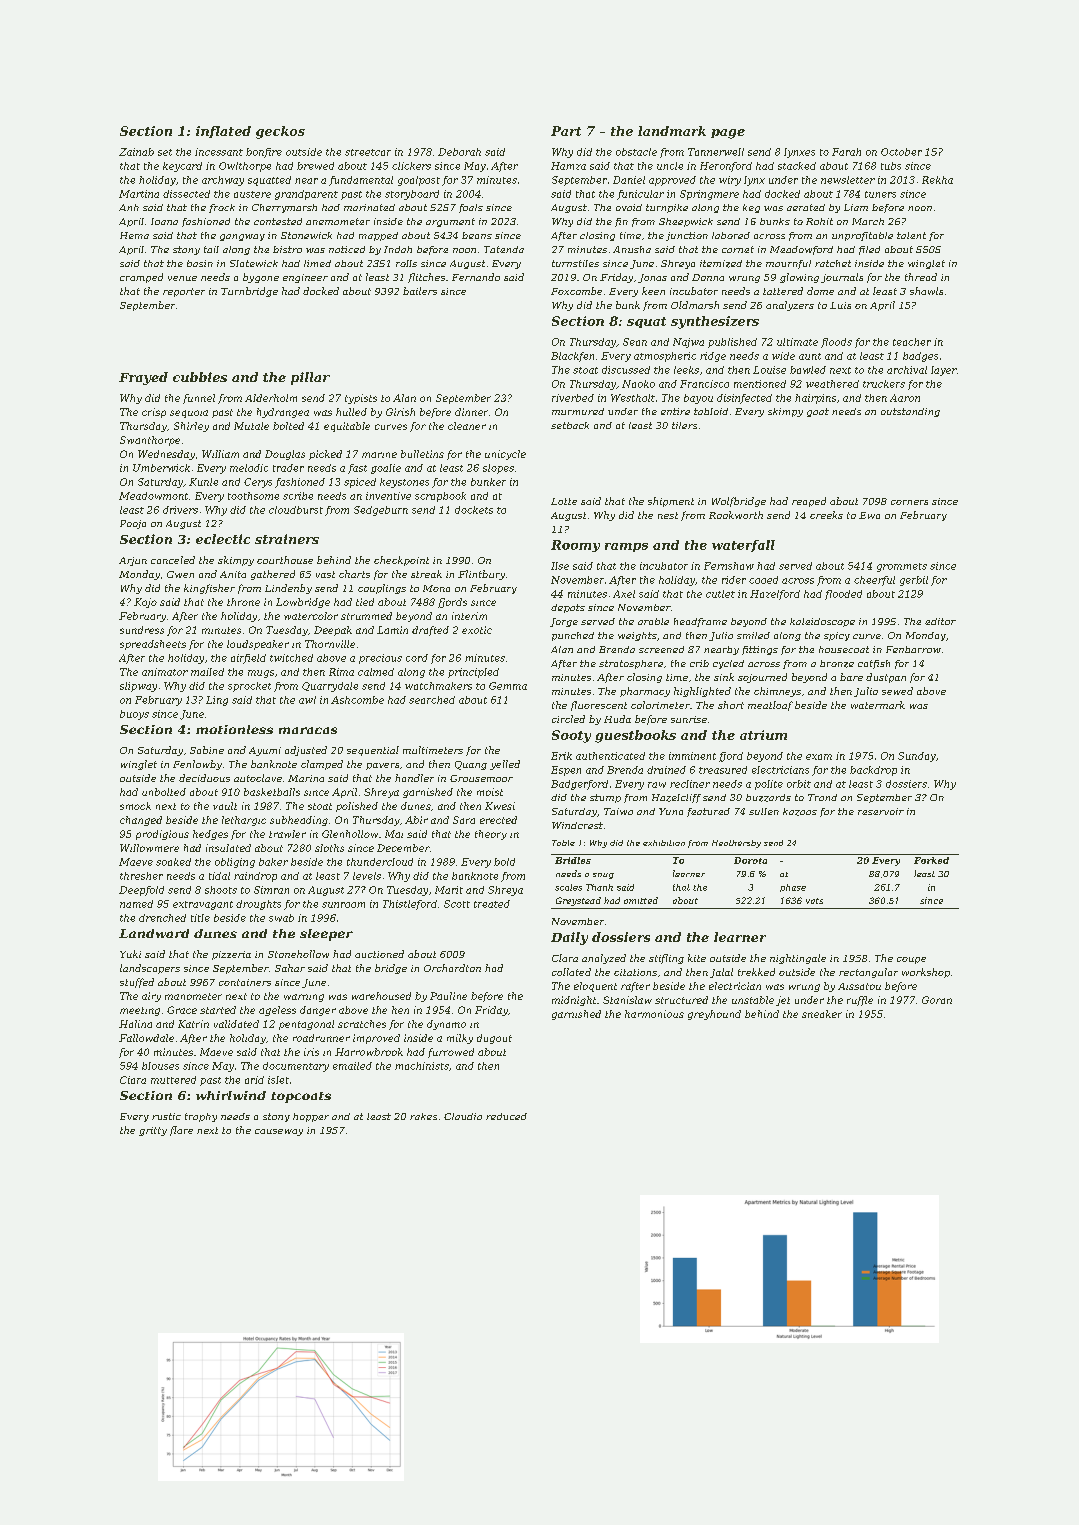  I want to click on reduced, so click(506, 1116).
